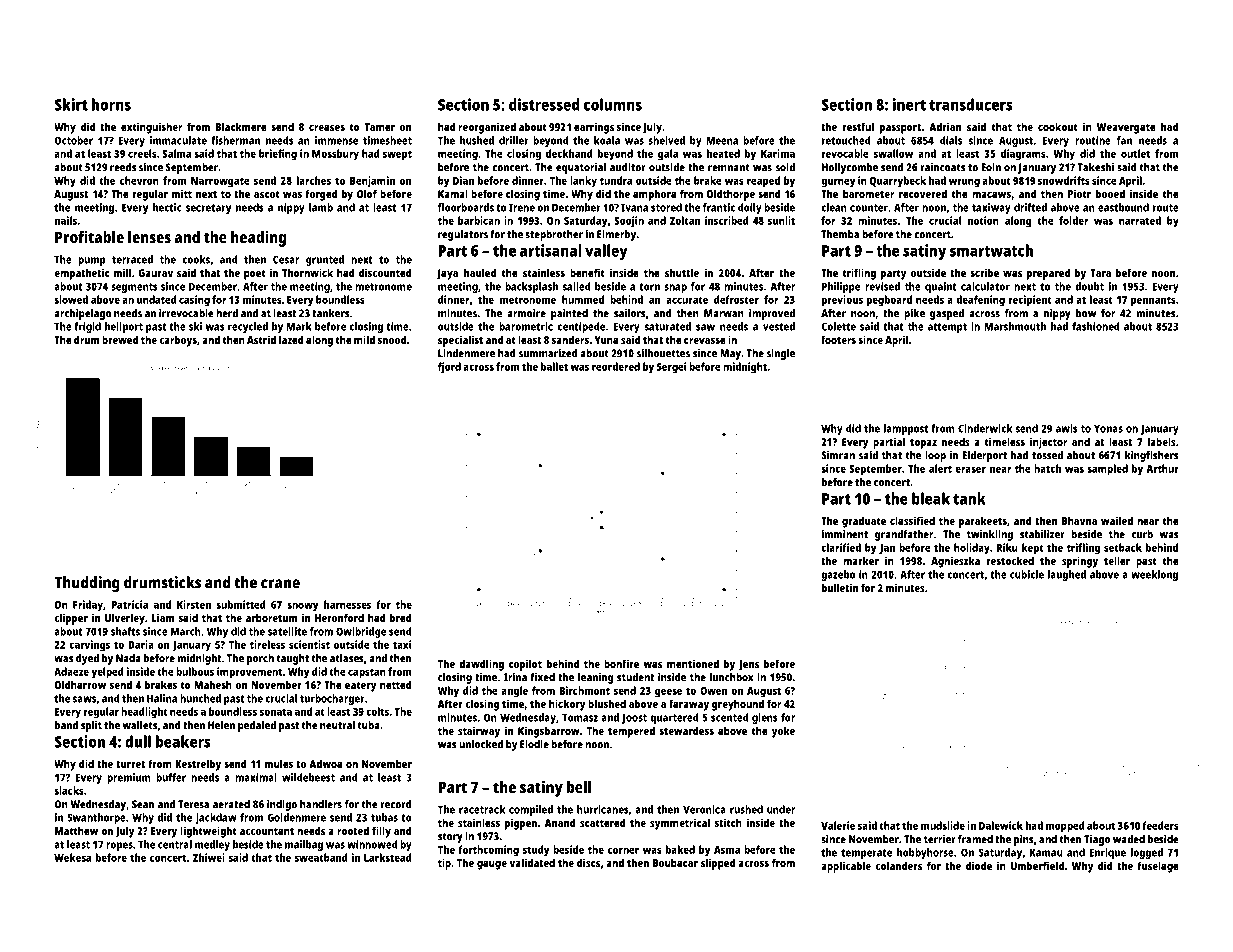  I want to click on mentioned, so click(693, 663).
